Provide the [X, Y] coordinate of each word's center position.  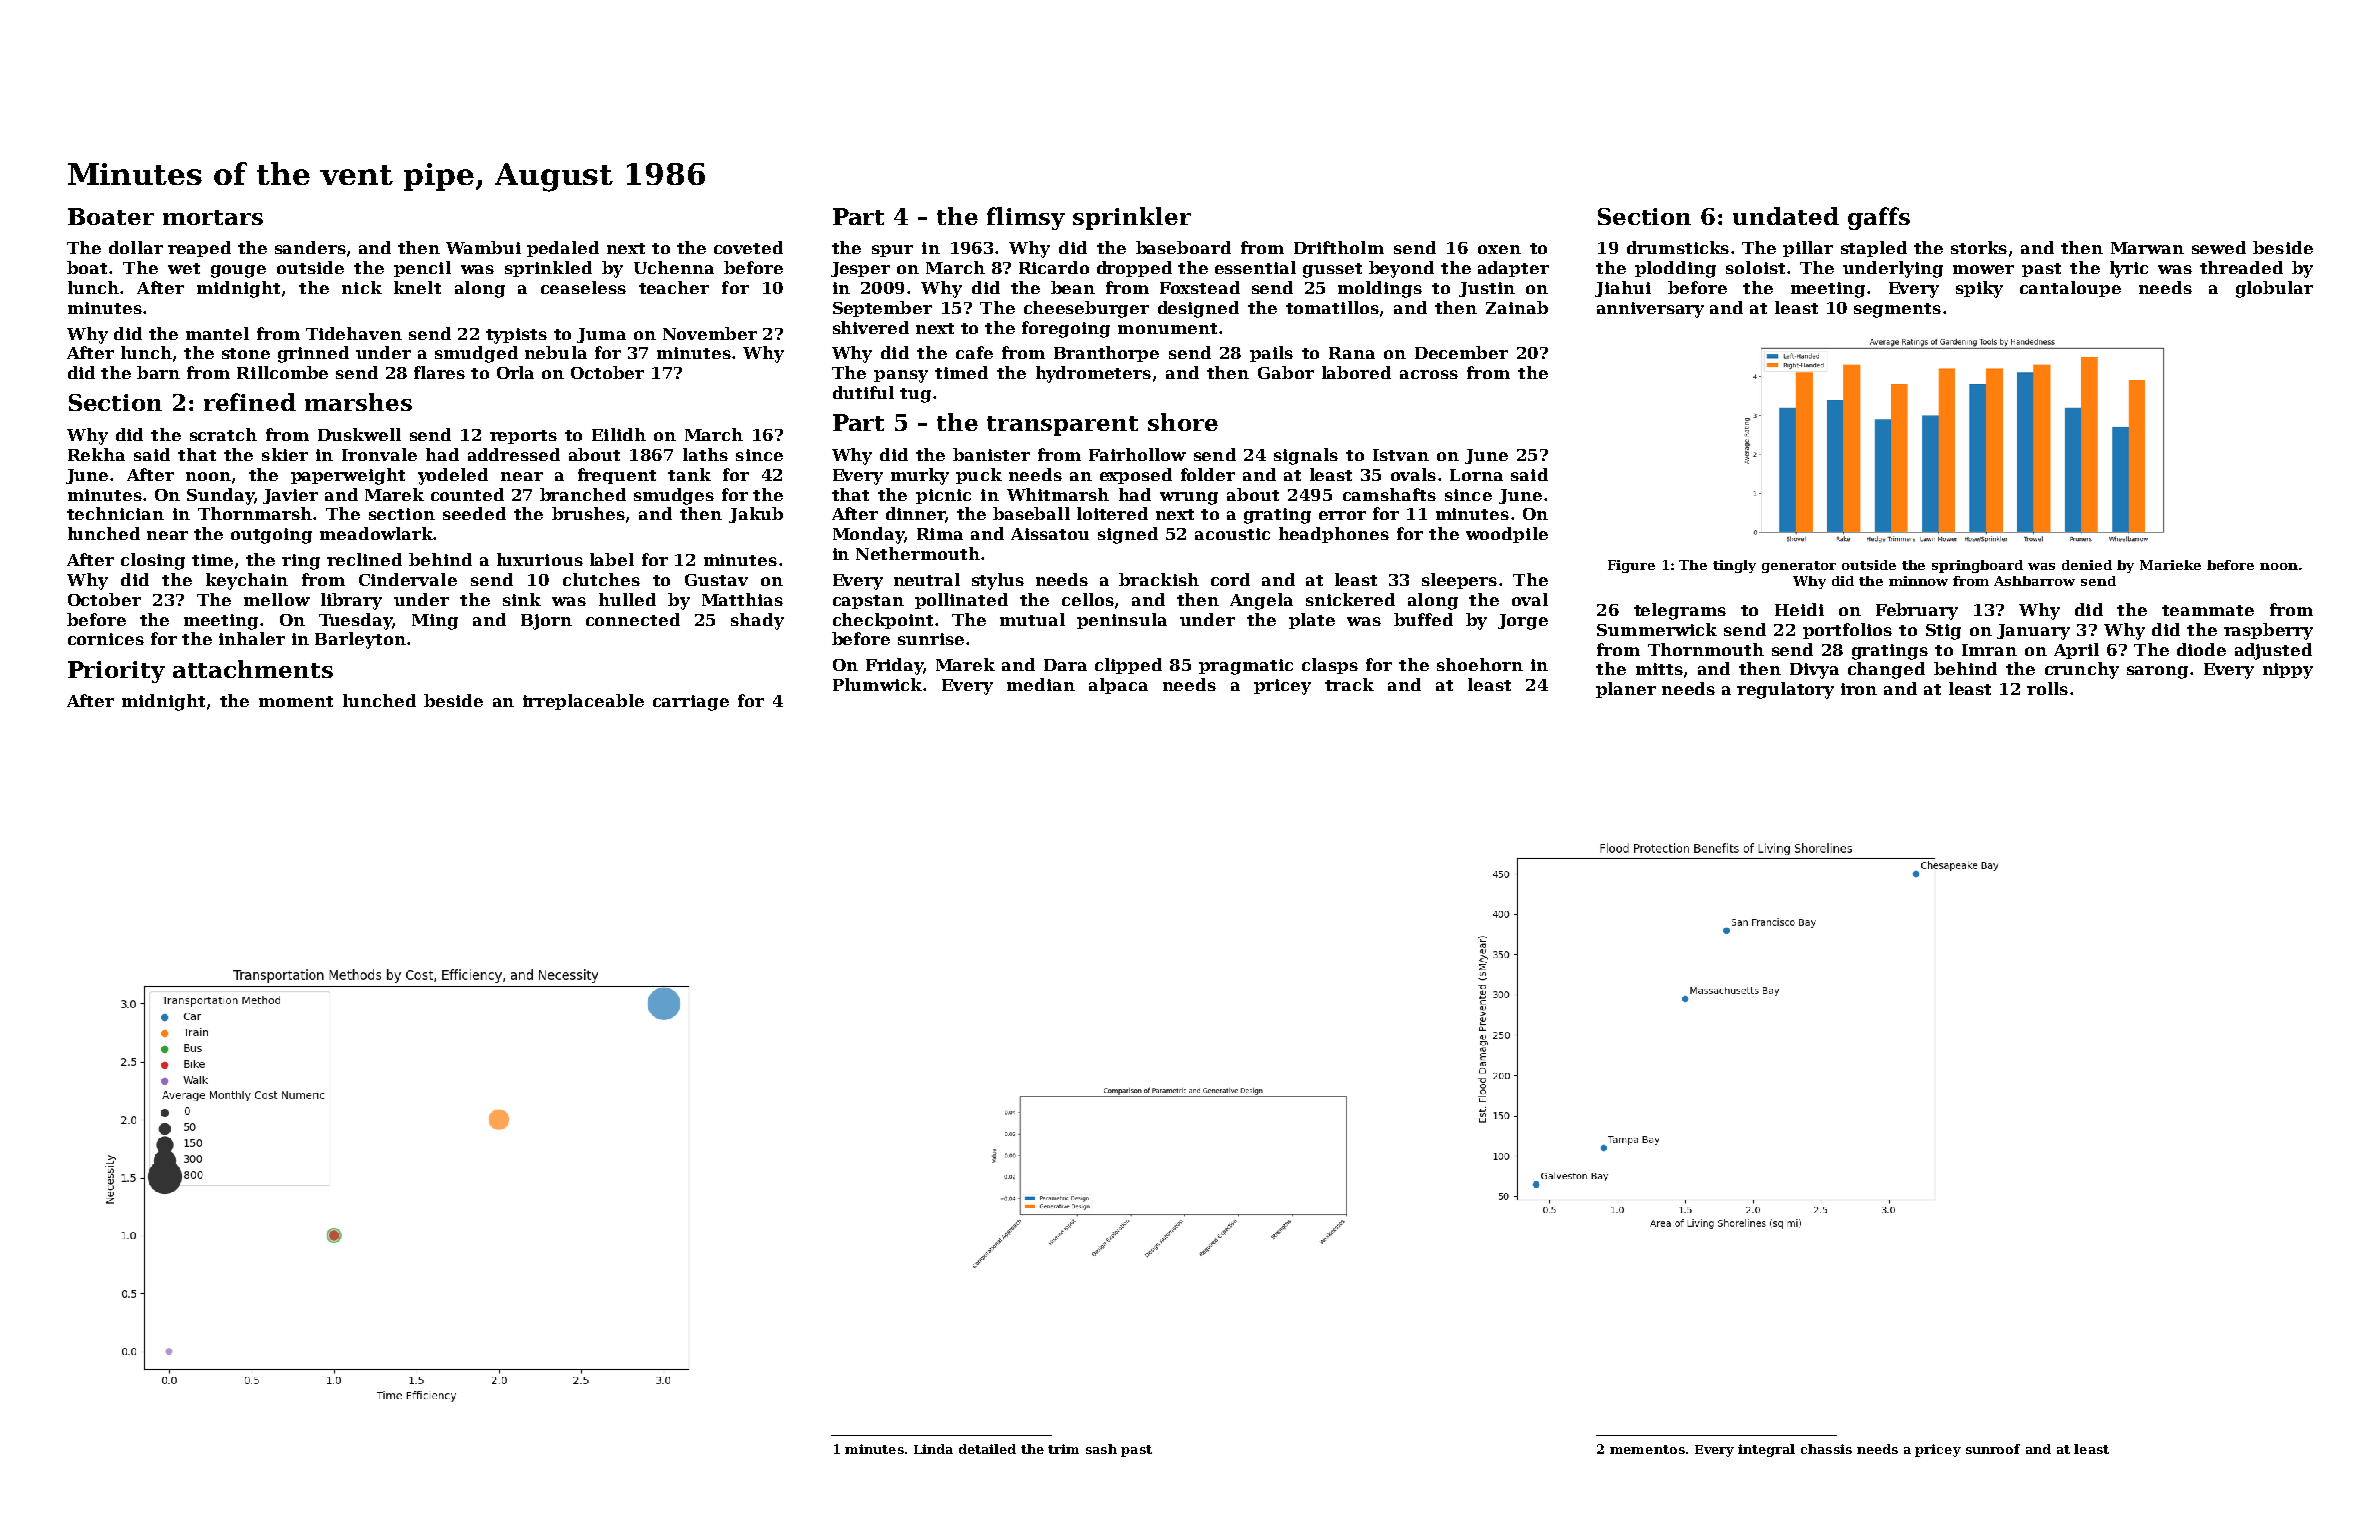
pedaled [563, 249]
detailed [987, 1449]
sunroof [1993, 1449]
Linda [933, 1449]
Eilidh [619, 434]
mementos [1647, 1449]
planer [1626, 690]
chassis [1826, 1449]
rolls [2047, 688]
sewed [2219, 247]
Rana [1352, 353]
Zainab [1517, 307]
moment [296, 701]
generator [1799, 567]
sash [1101, 1449]
